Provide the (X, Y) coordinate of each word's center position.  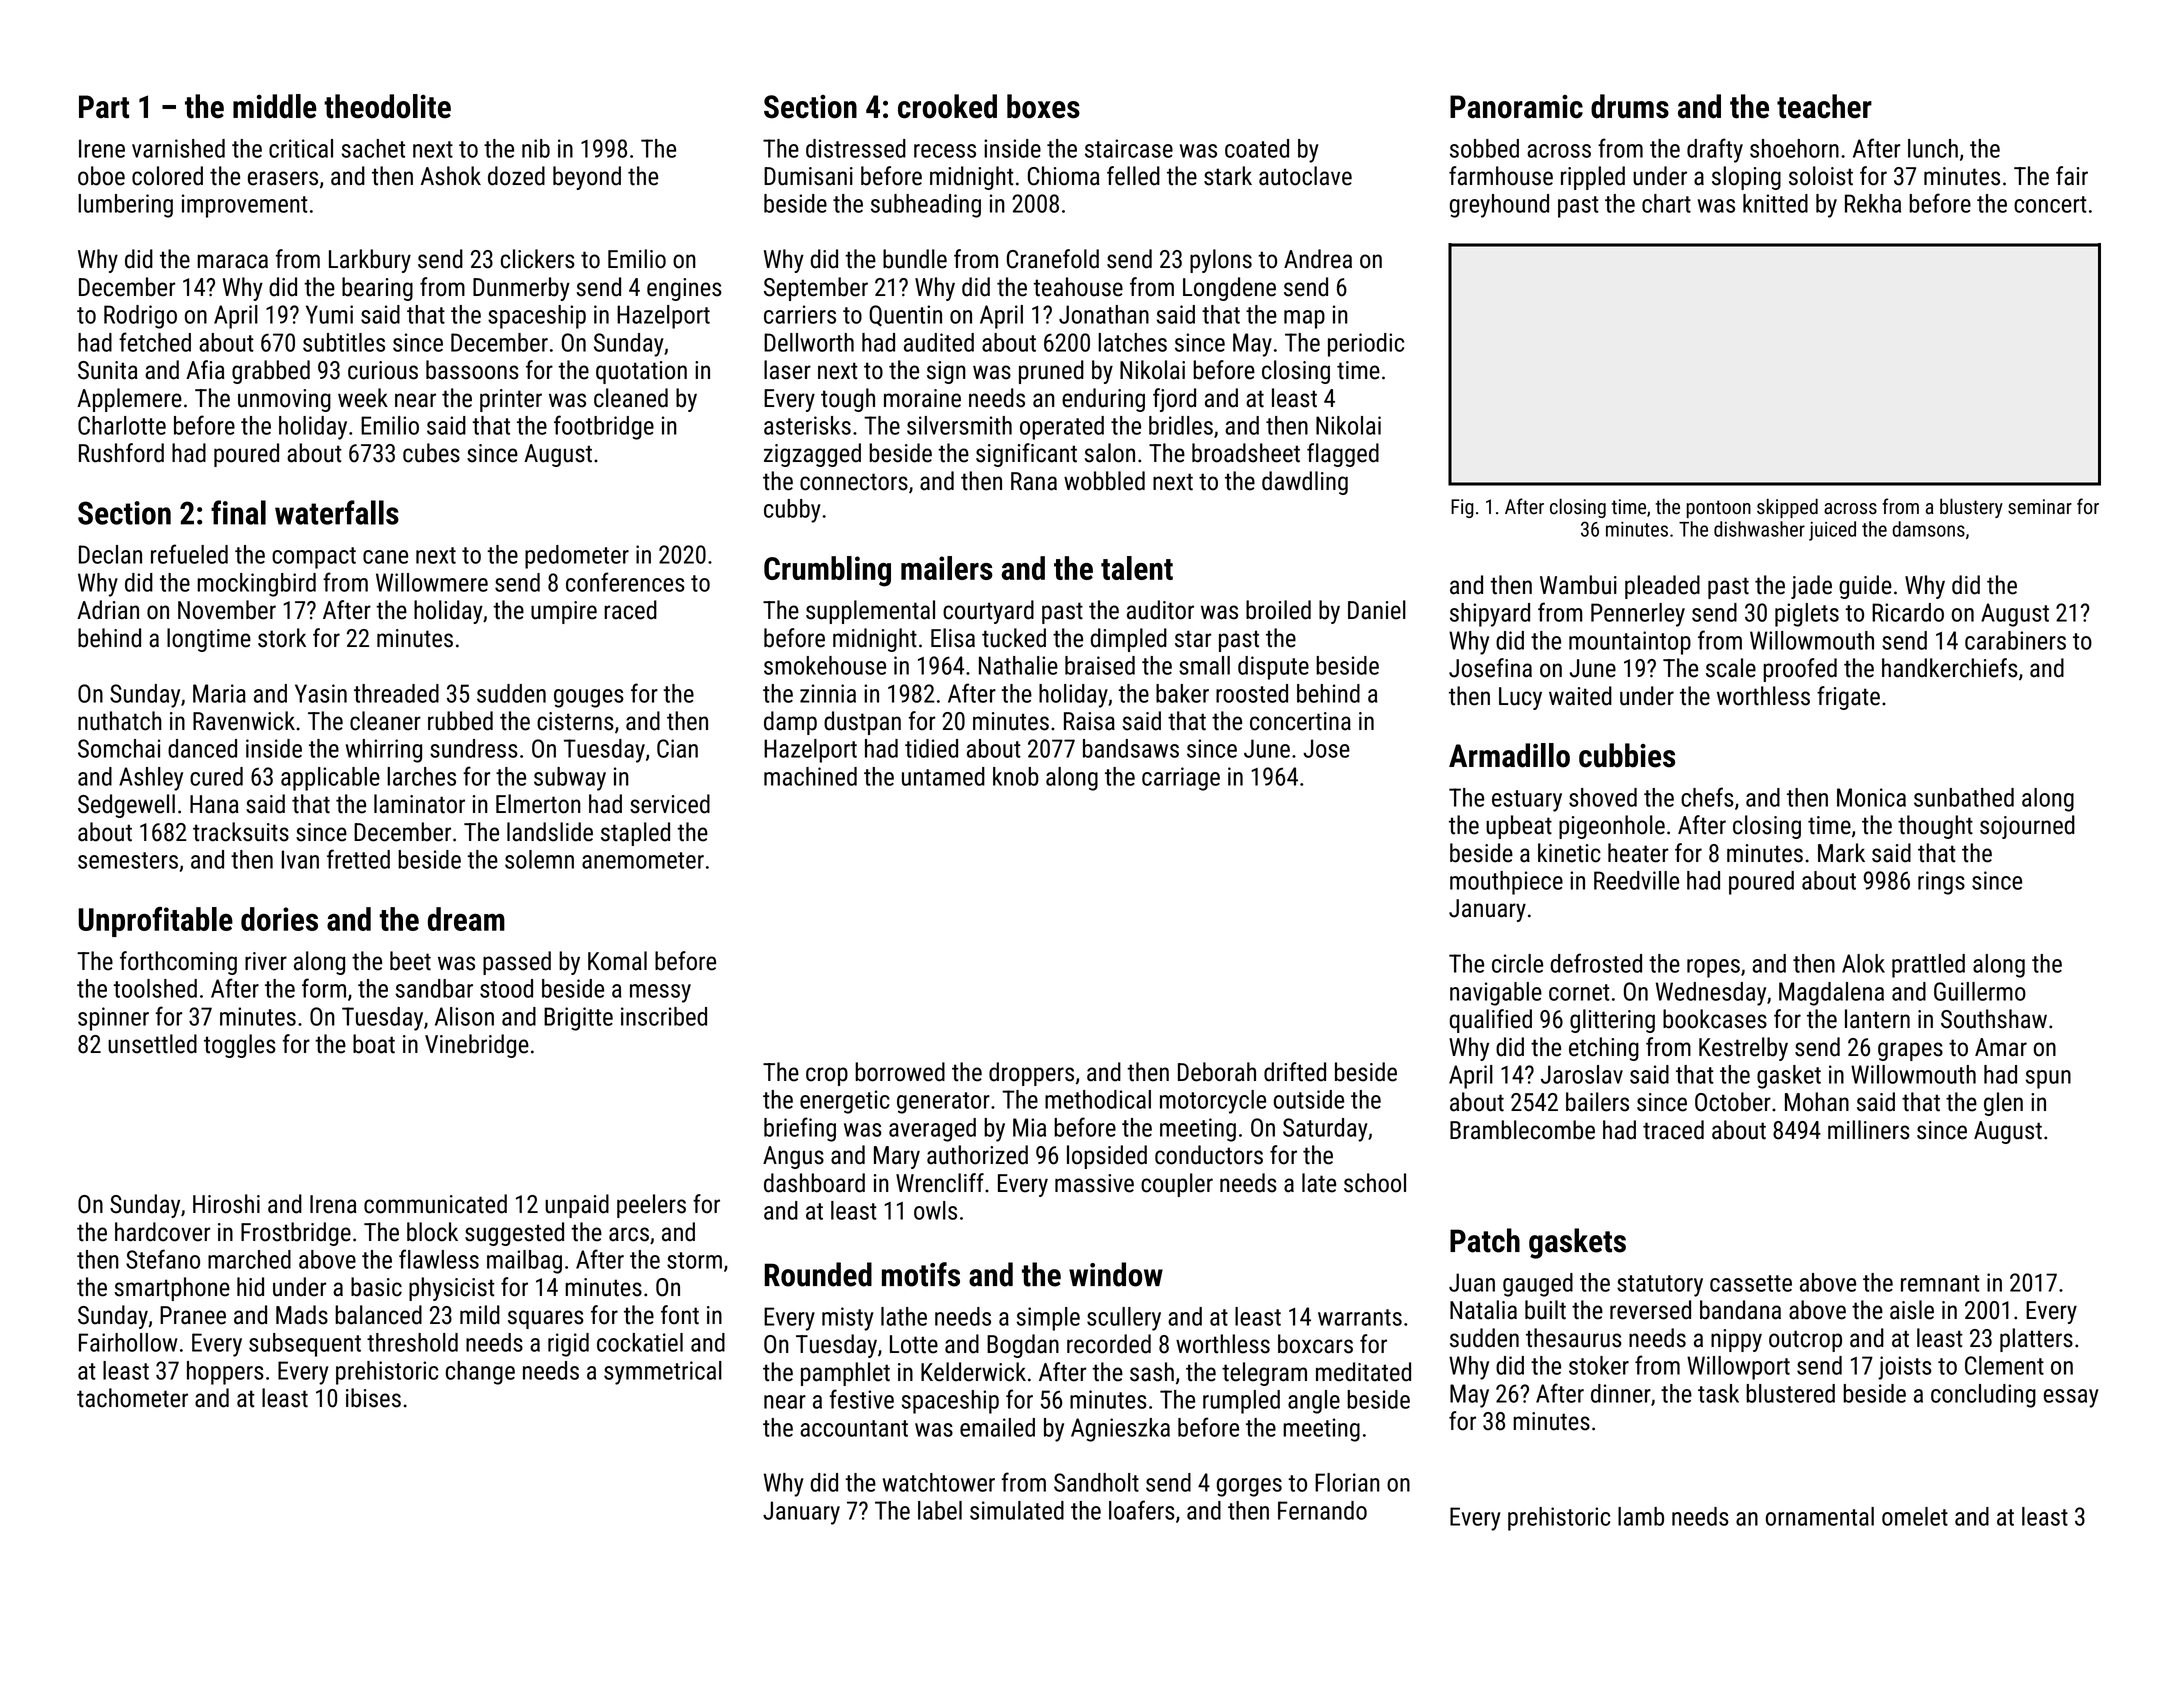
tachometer (132, 1398)
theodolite (387, 106)
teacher (1824, 106)
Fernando (1322, 1510)
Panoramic (1516, 107)
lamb (1641, 1516)
